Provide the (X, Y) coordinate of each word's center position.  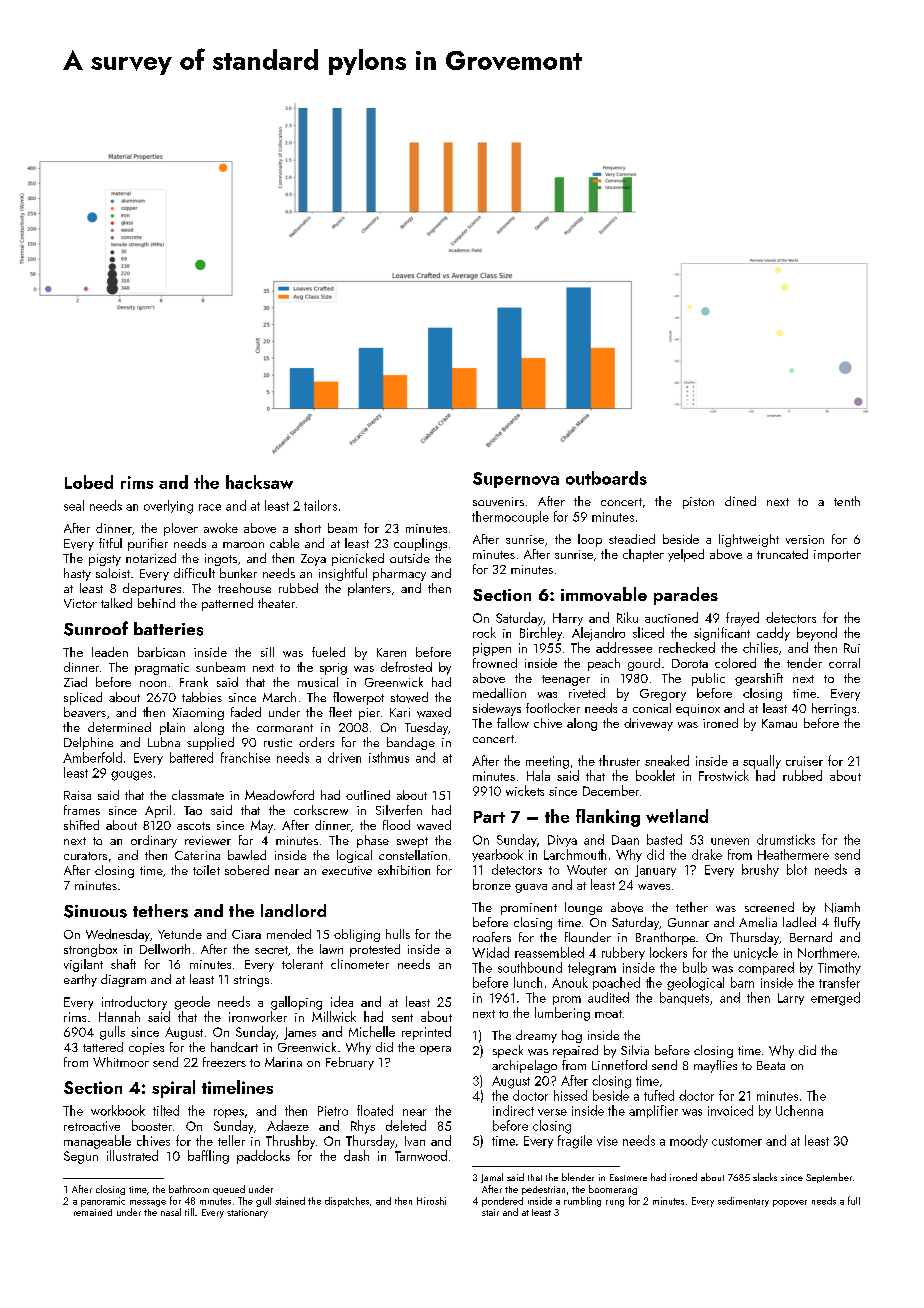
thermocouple (510, 517)
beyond (817, 634)
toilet (206, 870)
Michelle (372, 1031)
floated (375, 1110)
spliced (83, 698)
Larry (791, 999)
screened (769, 907)
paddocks (263, 1157)
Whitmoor (121, 1062)
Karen (391, 652)
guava (531, 888)
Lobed (89, 482)
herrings (834, 709)
